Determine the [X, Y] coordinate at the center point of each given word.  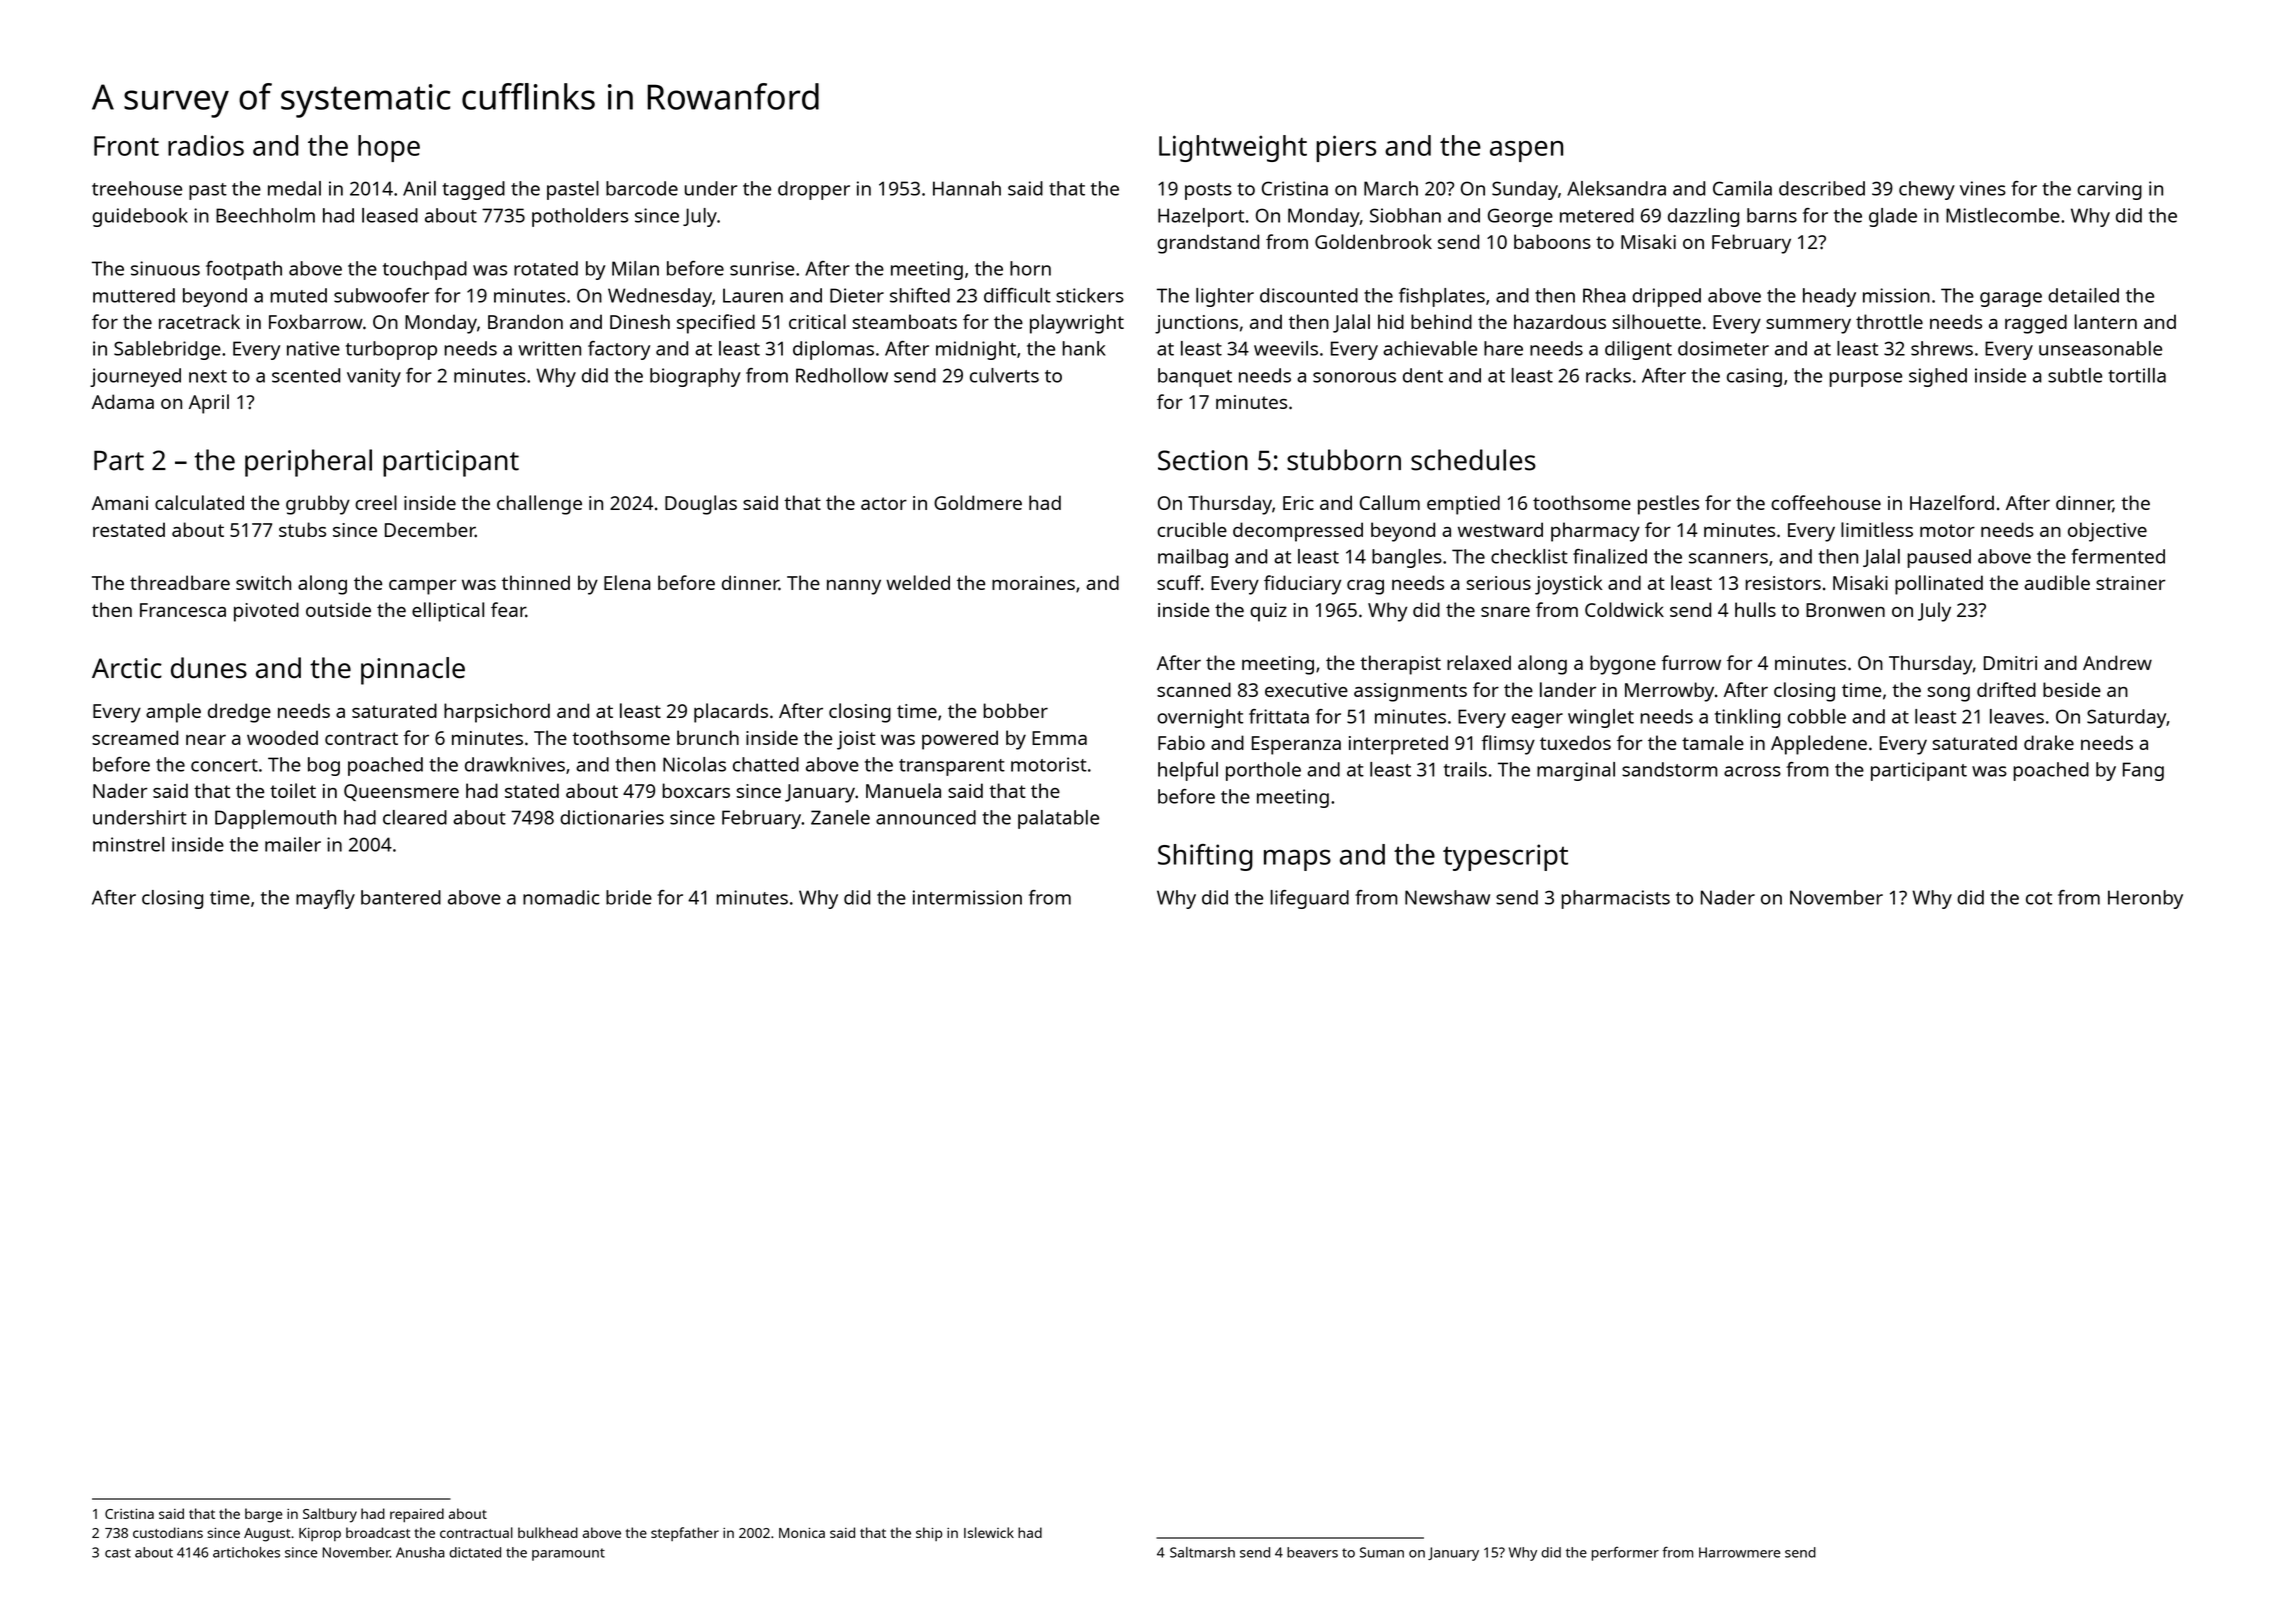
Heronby [2145, 899]
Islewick [989, 1532]
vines [1983, 188]
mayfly [325, 899]
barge [263, 1515]
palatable [1058, 819]
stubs [302, 529]
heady [1829, 297]
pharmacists [1615, 899]
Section [1203, 460]
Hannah [967, 188]
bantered [401, 897]
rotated [546, 268]
